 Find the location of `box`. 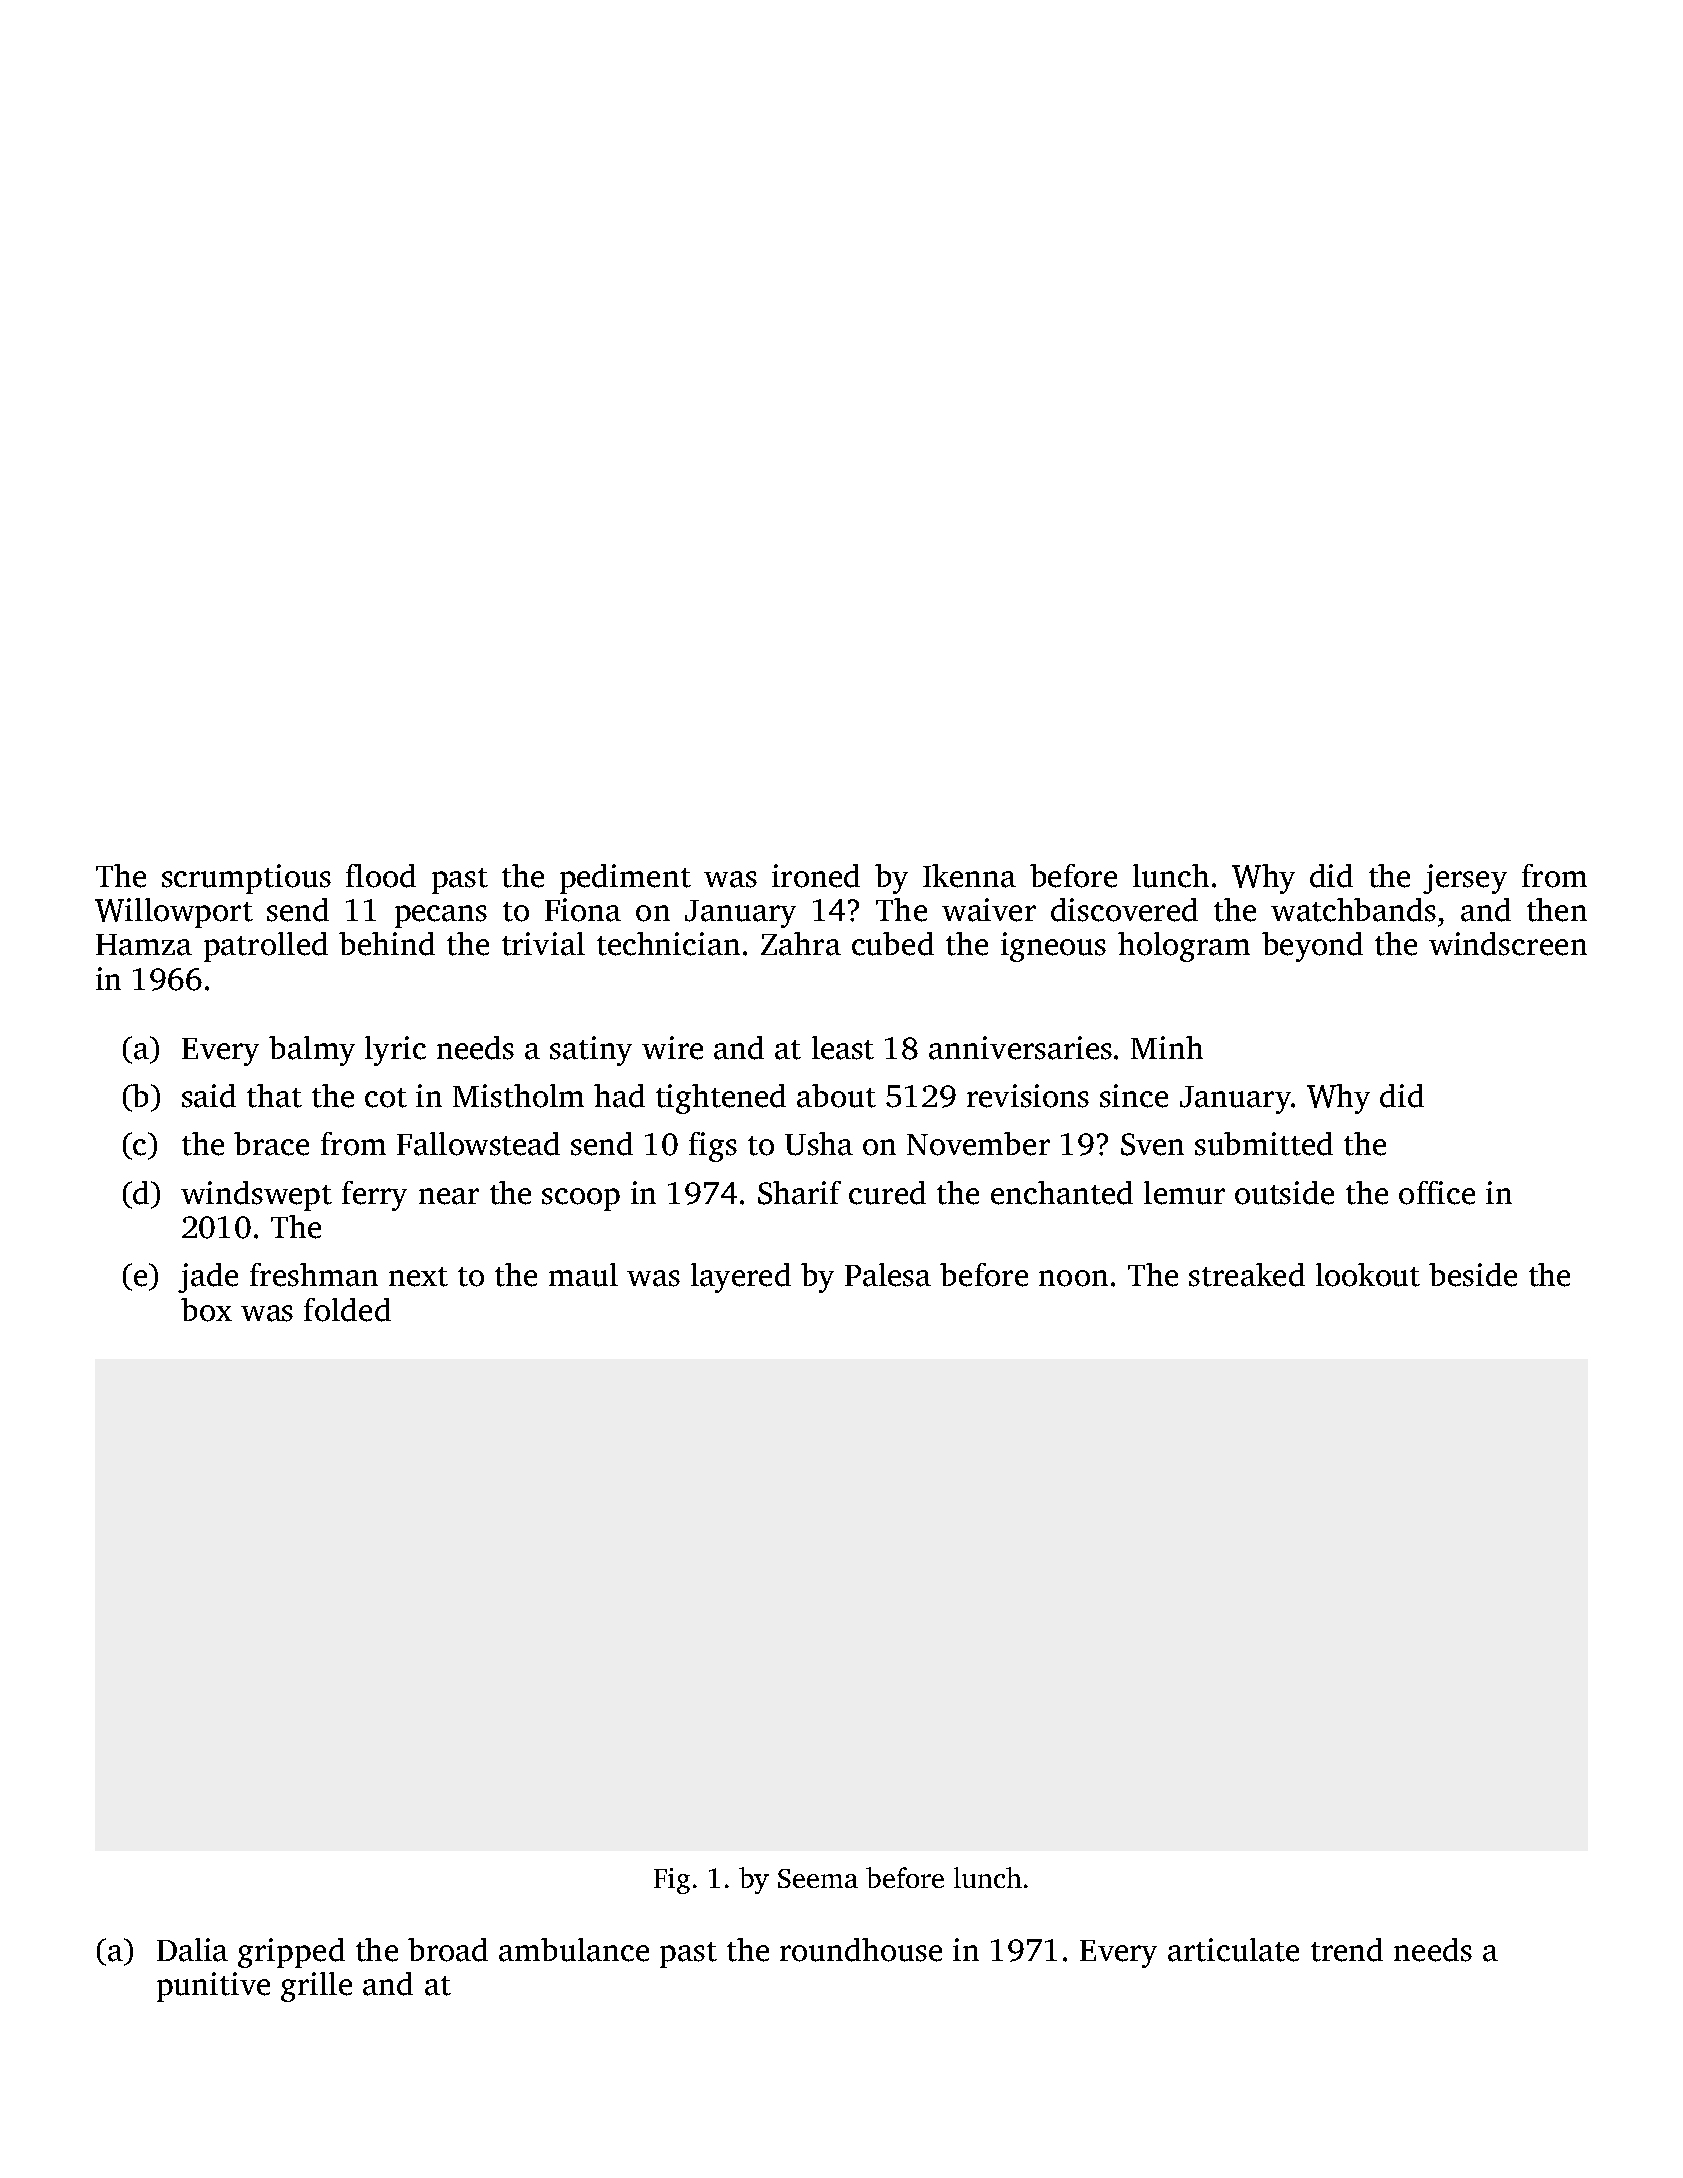

box is located at coordinates (206, 1310).
